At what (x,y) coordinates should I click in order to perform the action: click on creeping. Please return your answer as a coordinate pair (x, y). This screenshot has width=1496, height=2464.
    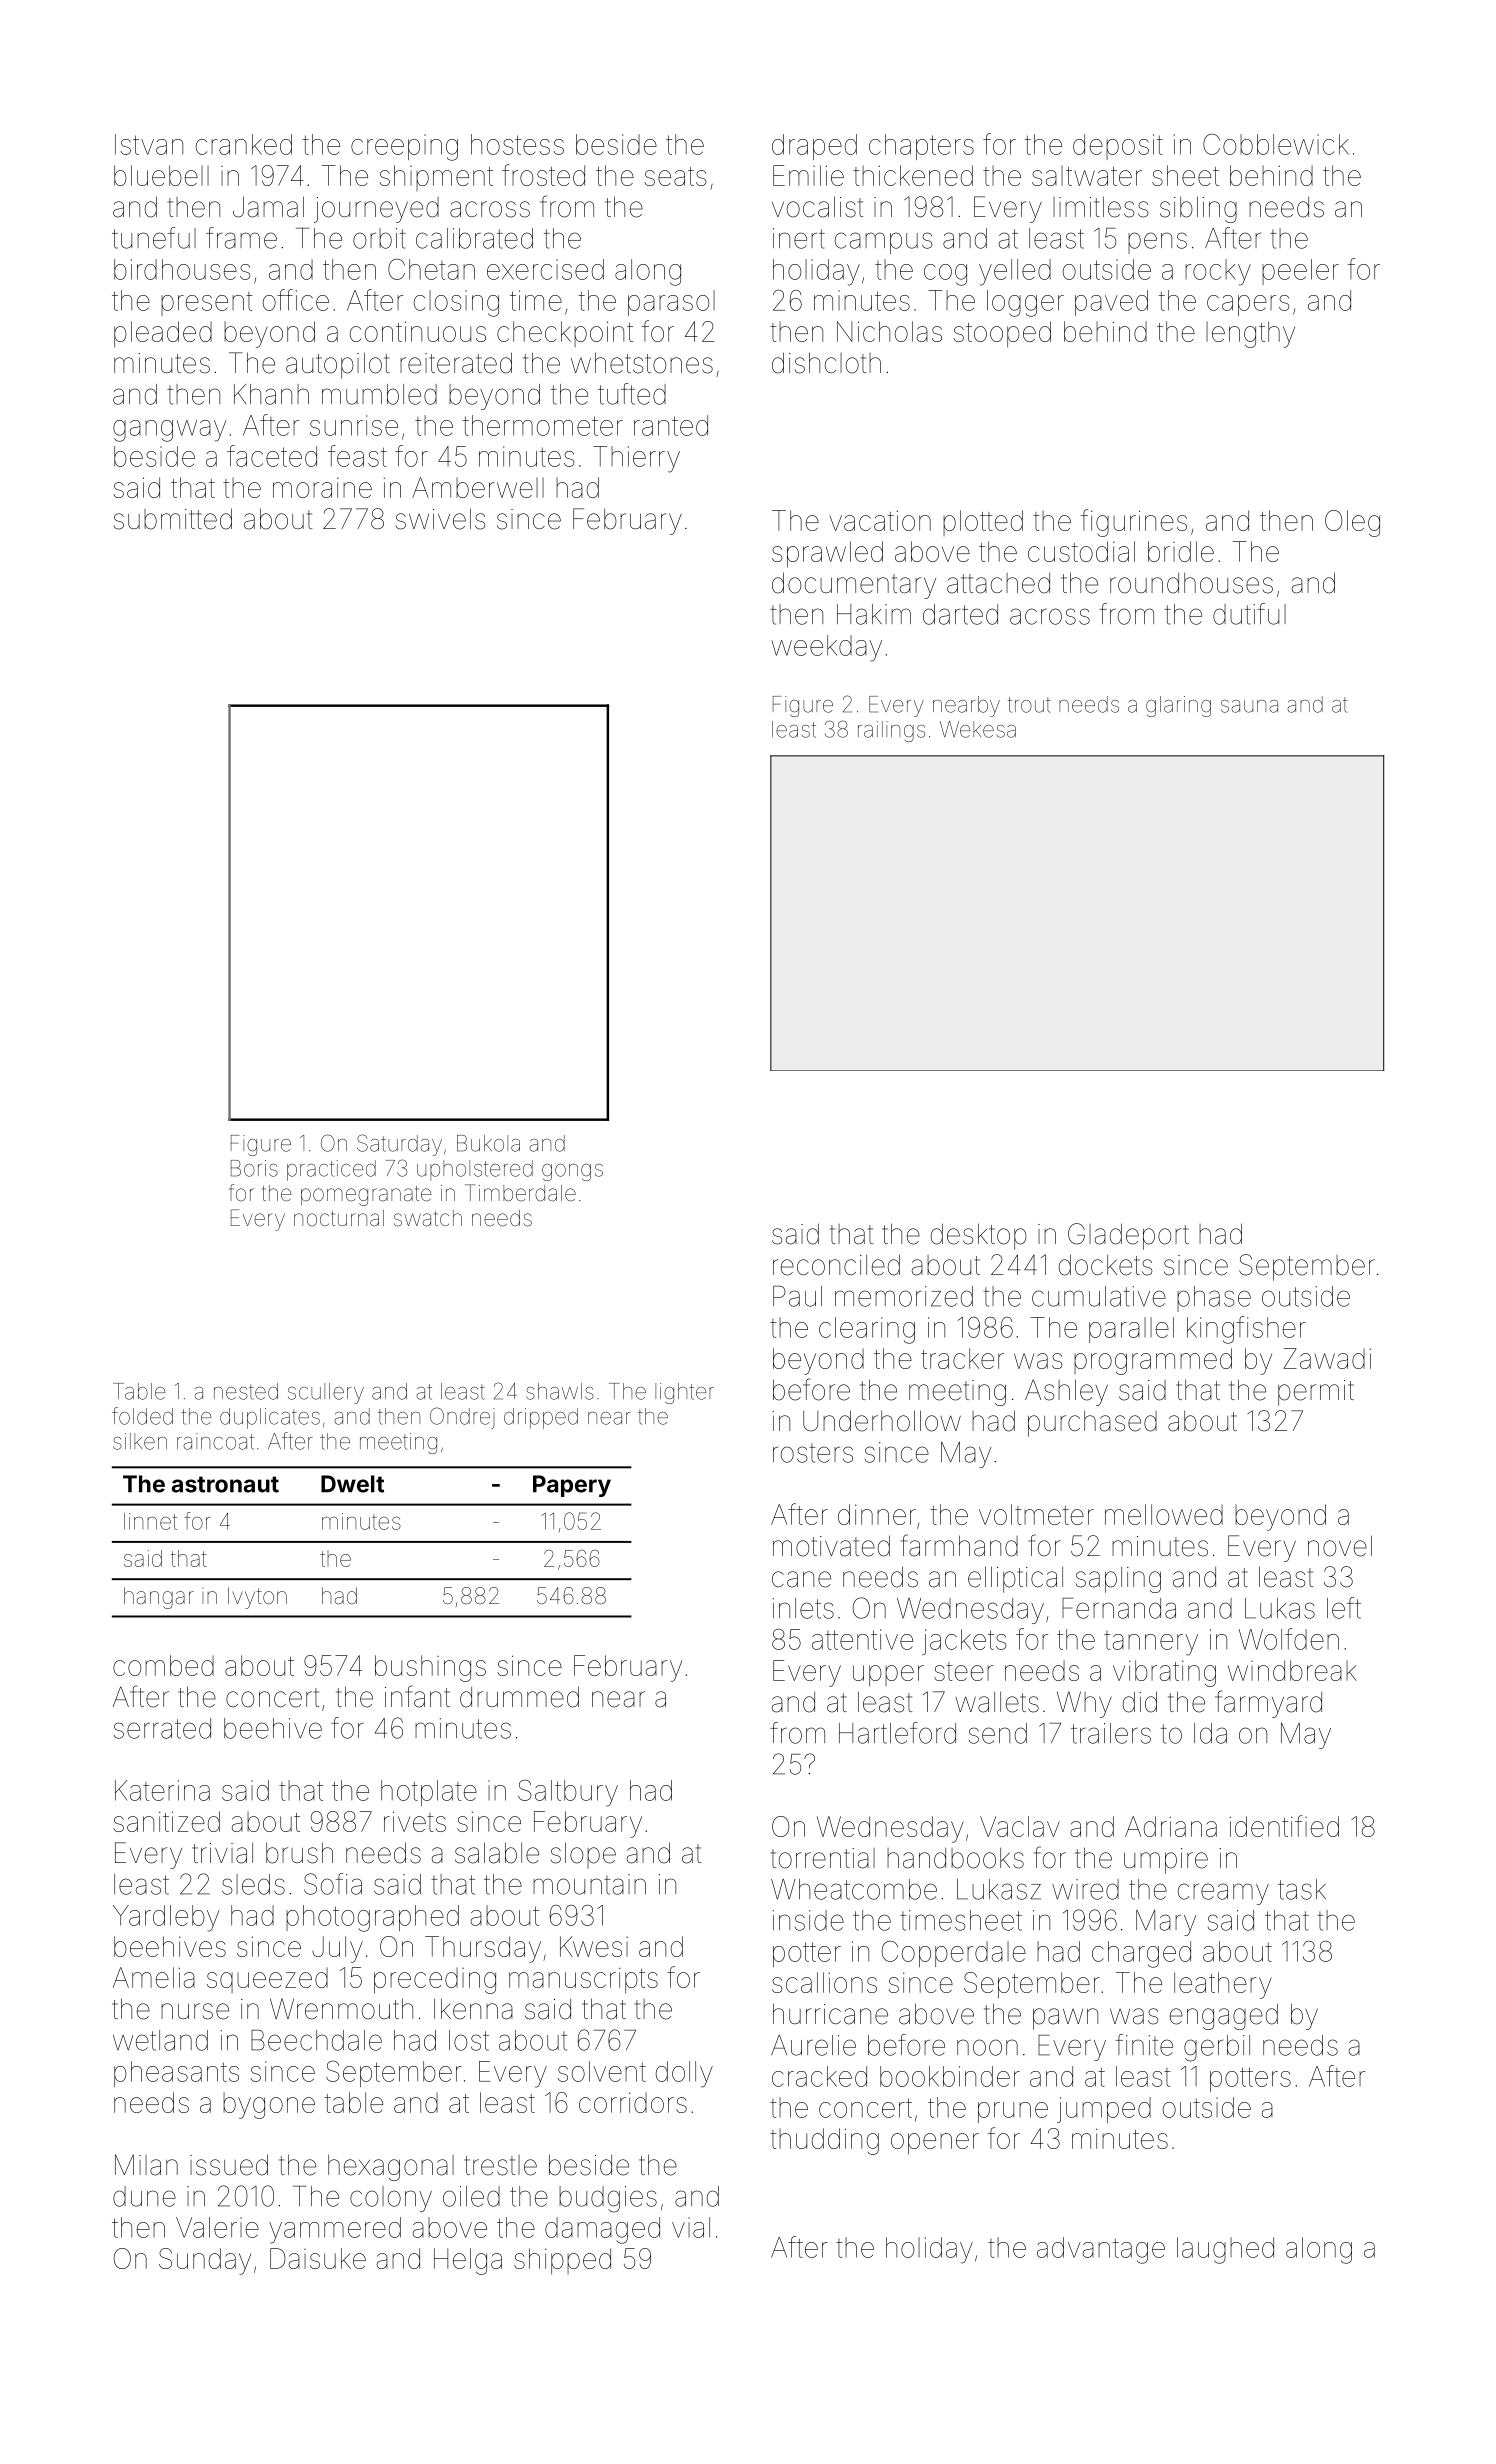
    Looking at the image, I should click on (404, 147).
